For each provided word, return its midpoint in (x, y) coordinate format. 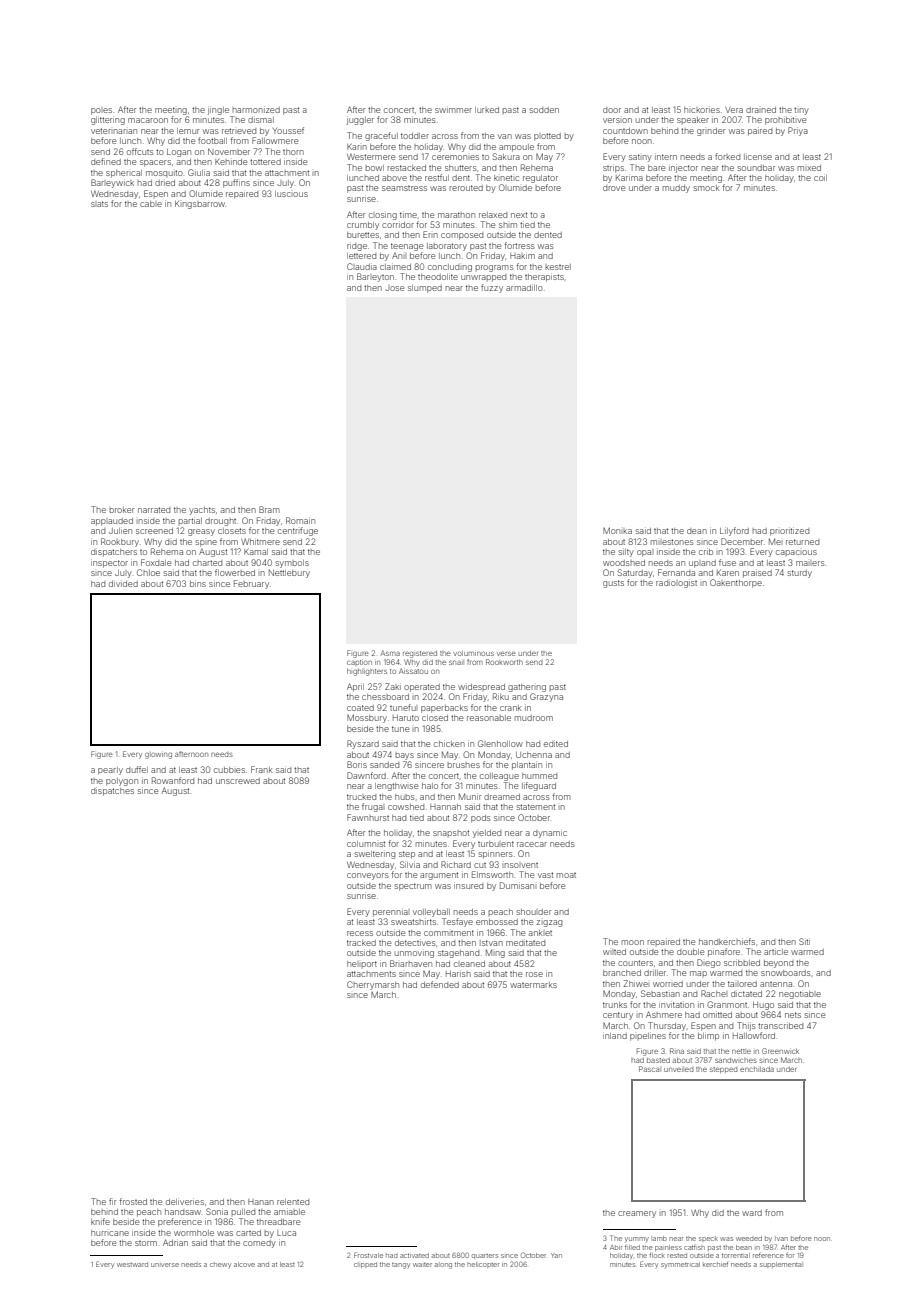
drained (761, 110)
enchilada (757, 1069)
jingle (218, 111)
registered (420, 654)
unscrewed (238, 781)
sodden (544, 110)
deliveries (185, 1202)
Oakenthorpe (736, 583)
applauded (112, 522)
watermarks (533, 985)
